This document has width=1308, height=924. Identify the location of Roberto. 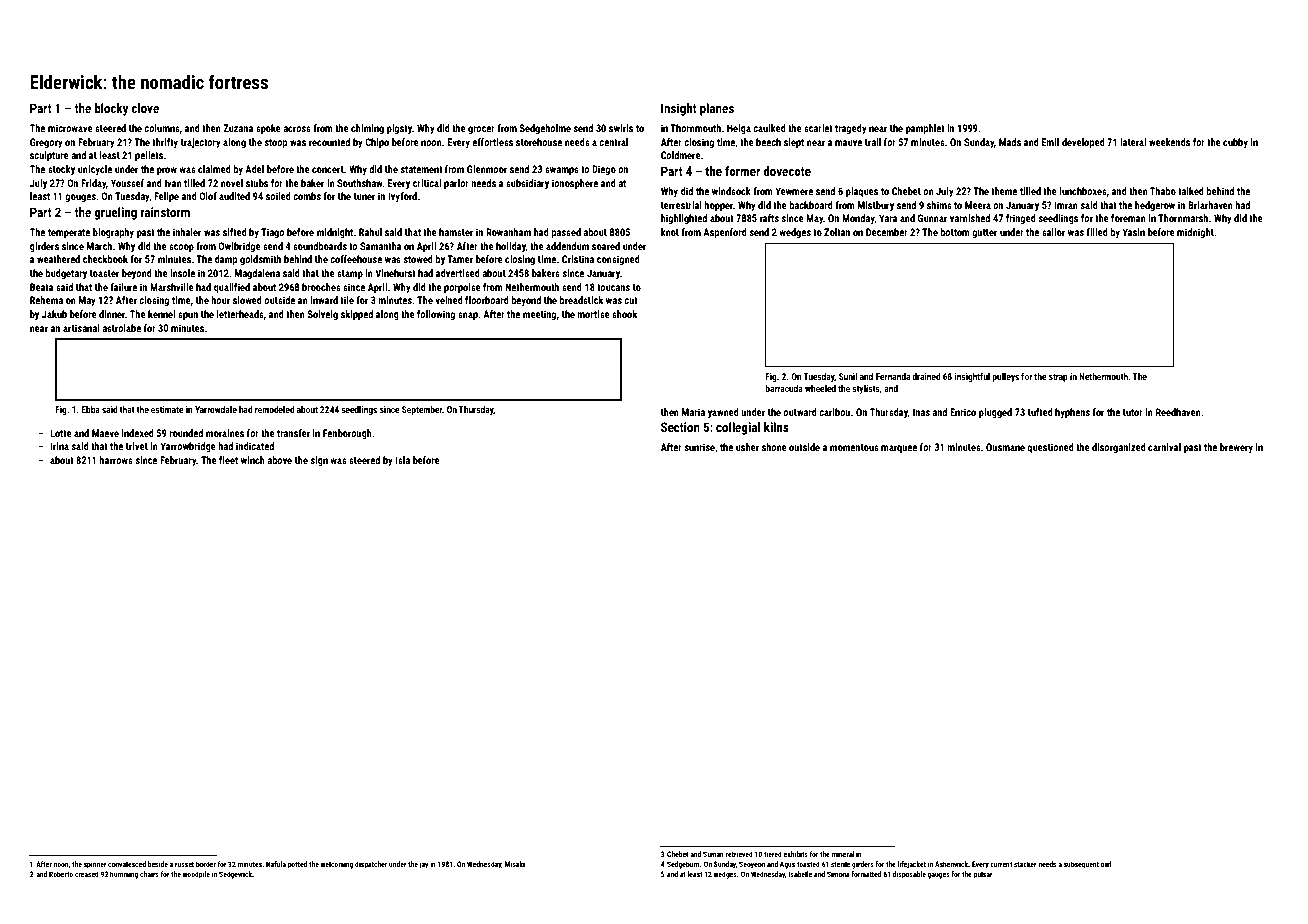
(61, 874).
